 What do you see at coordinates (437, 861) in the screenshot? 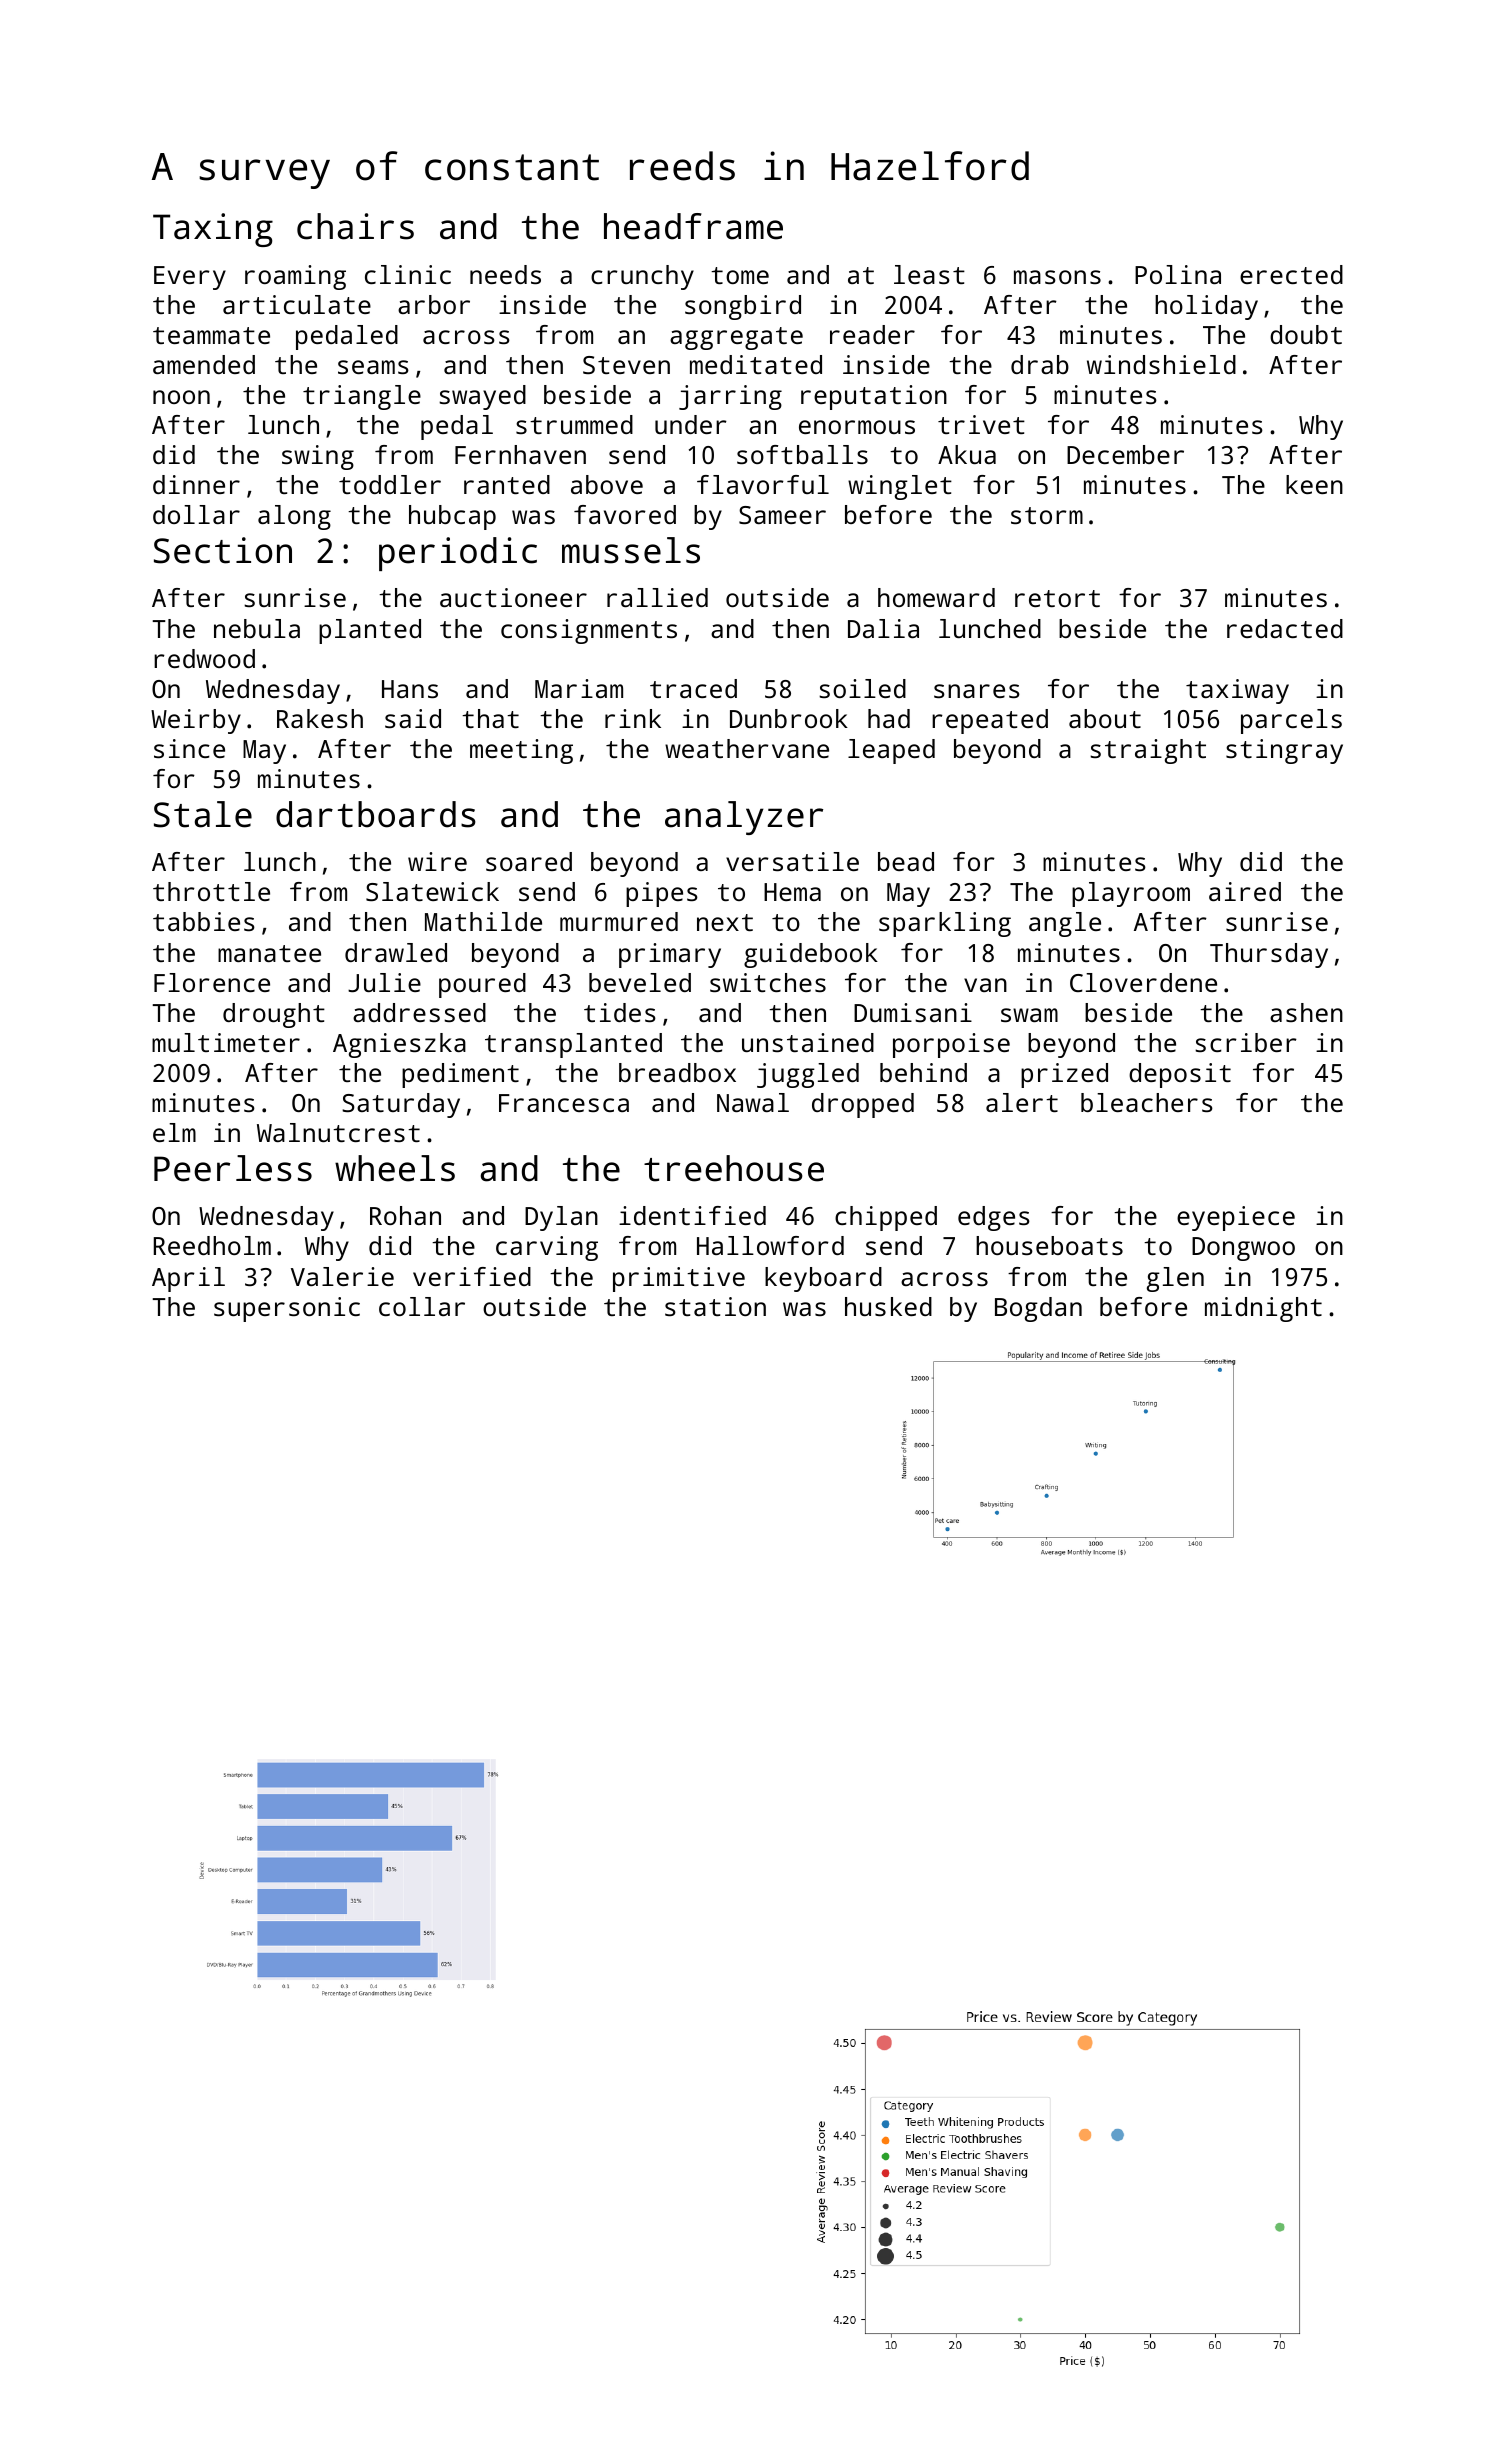
I see `wire` at bounding box center [437, 861].
